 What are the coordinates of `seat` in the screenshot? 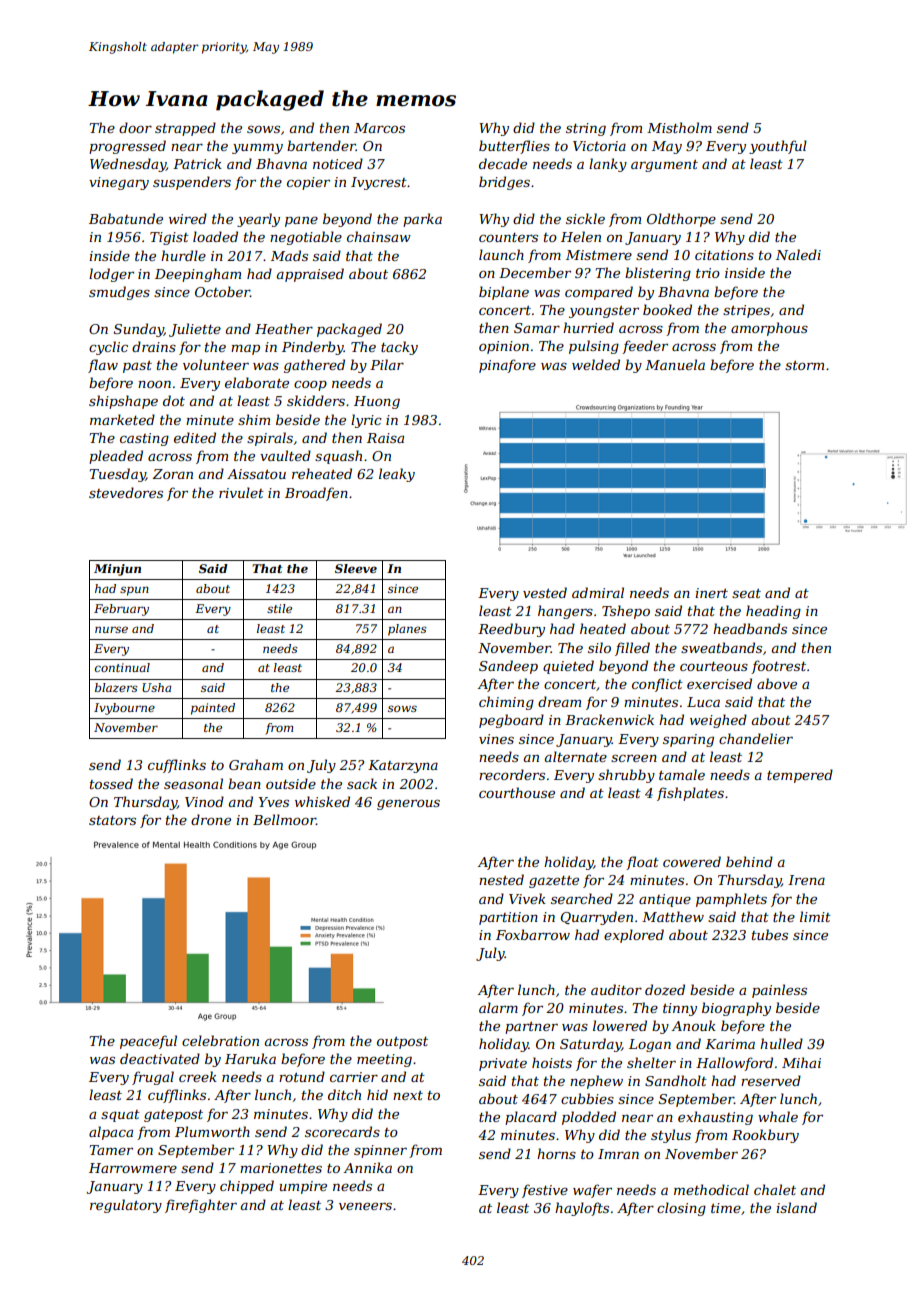 It's located at (746, 593).
